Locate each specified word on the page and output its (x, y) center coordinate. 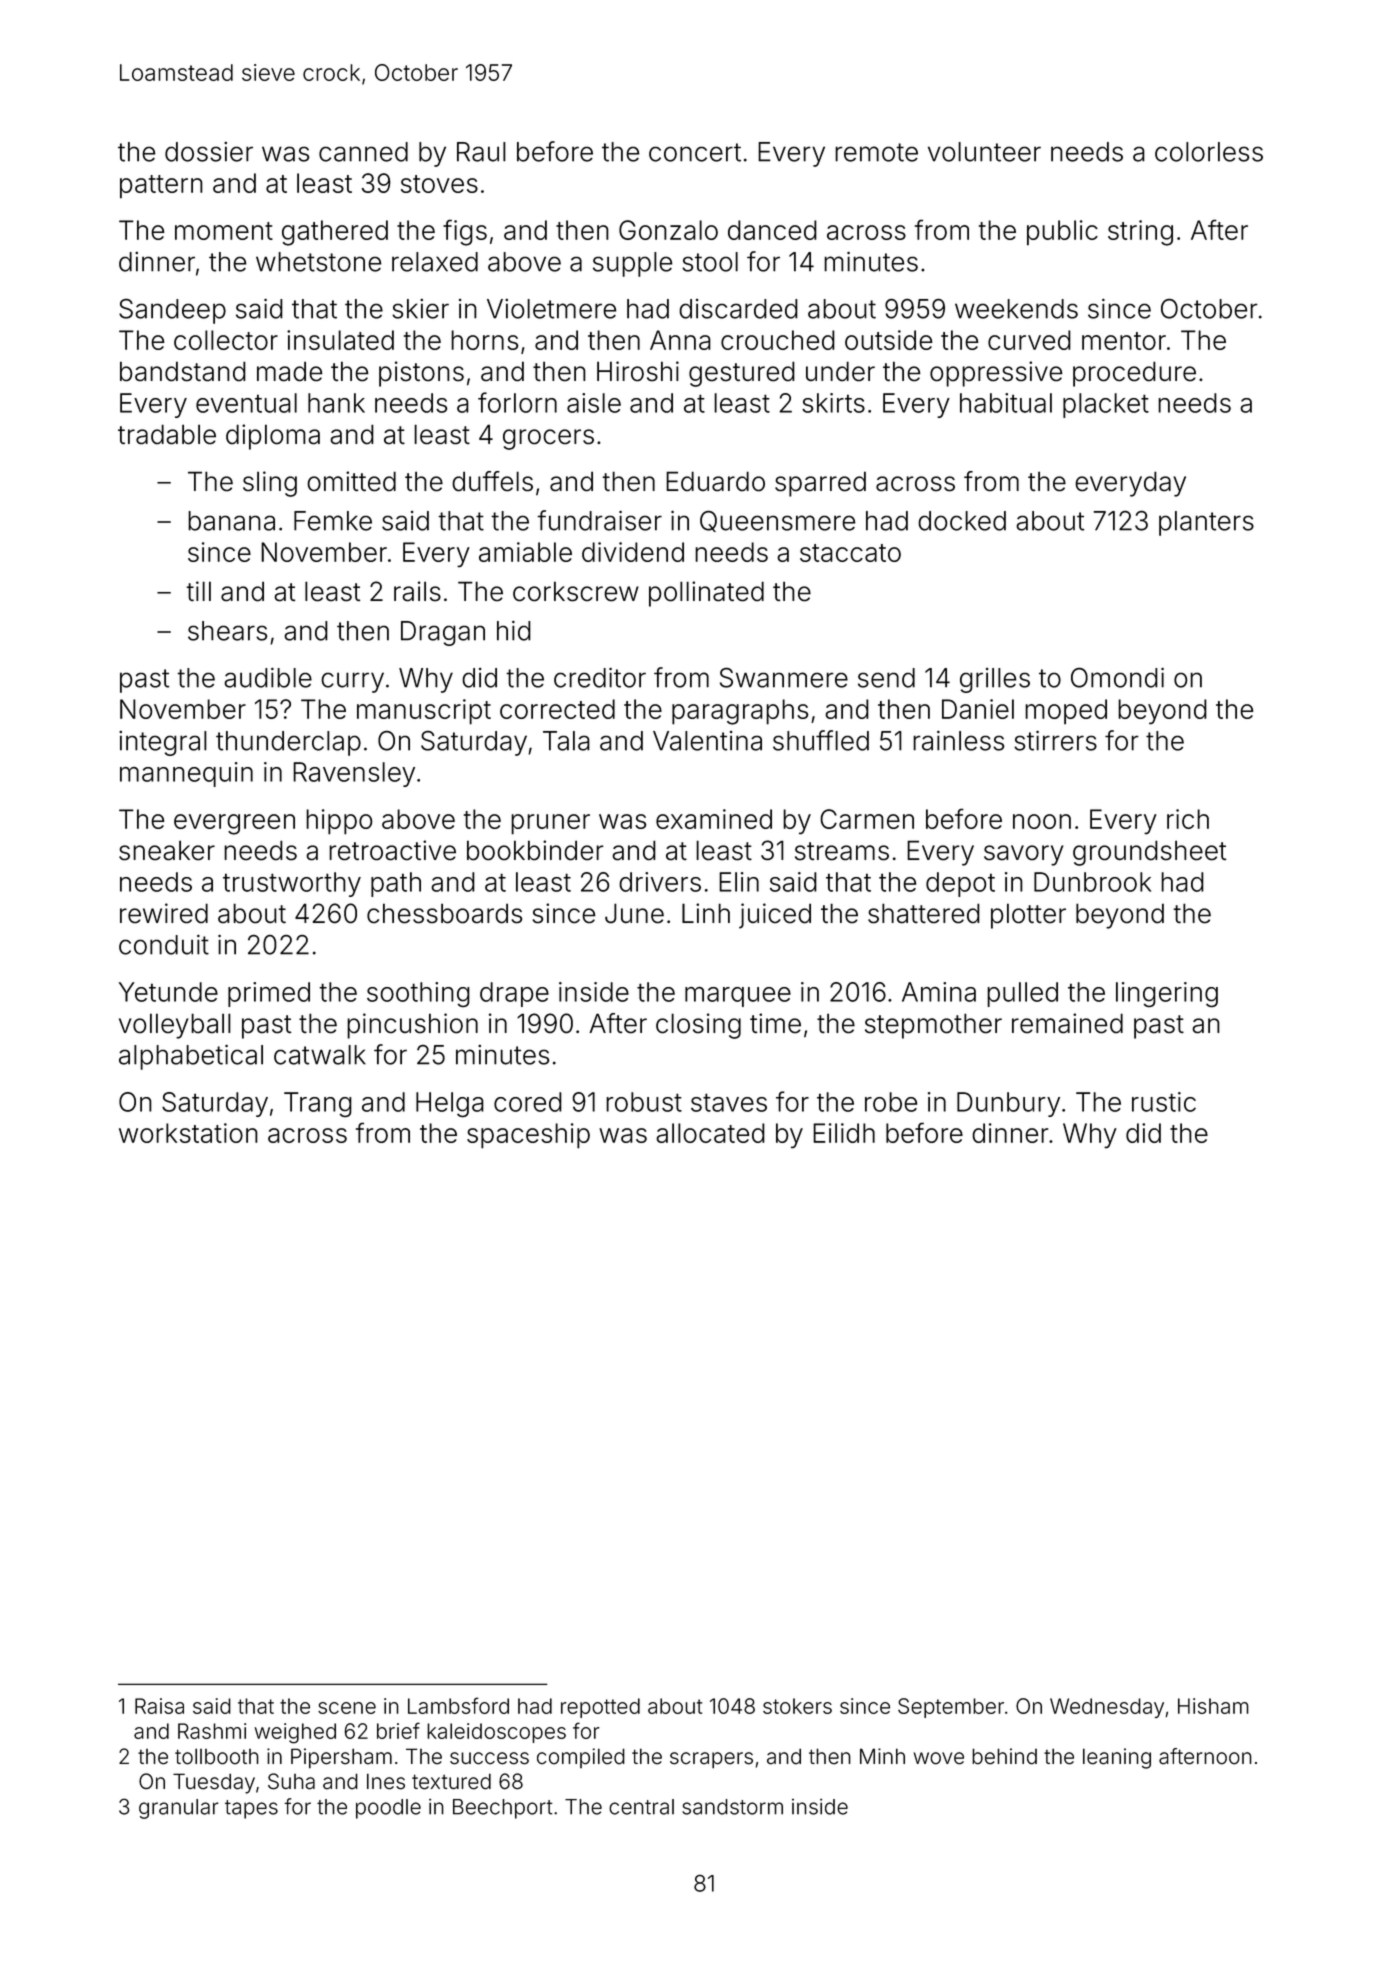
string (1140, 233)
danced (772, 230)
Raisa (159, 1706)
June (634, 913)
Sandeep (172, 311)
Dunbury (1008, 1104)
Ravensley (354, 774)
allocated (710, 1133)
